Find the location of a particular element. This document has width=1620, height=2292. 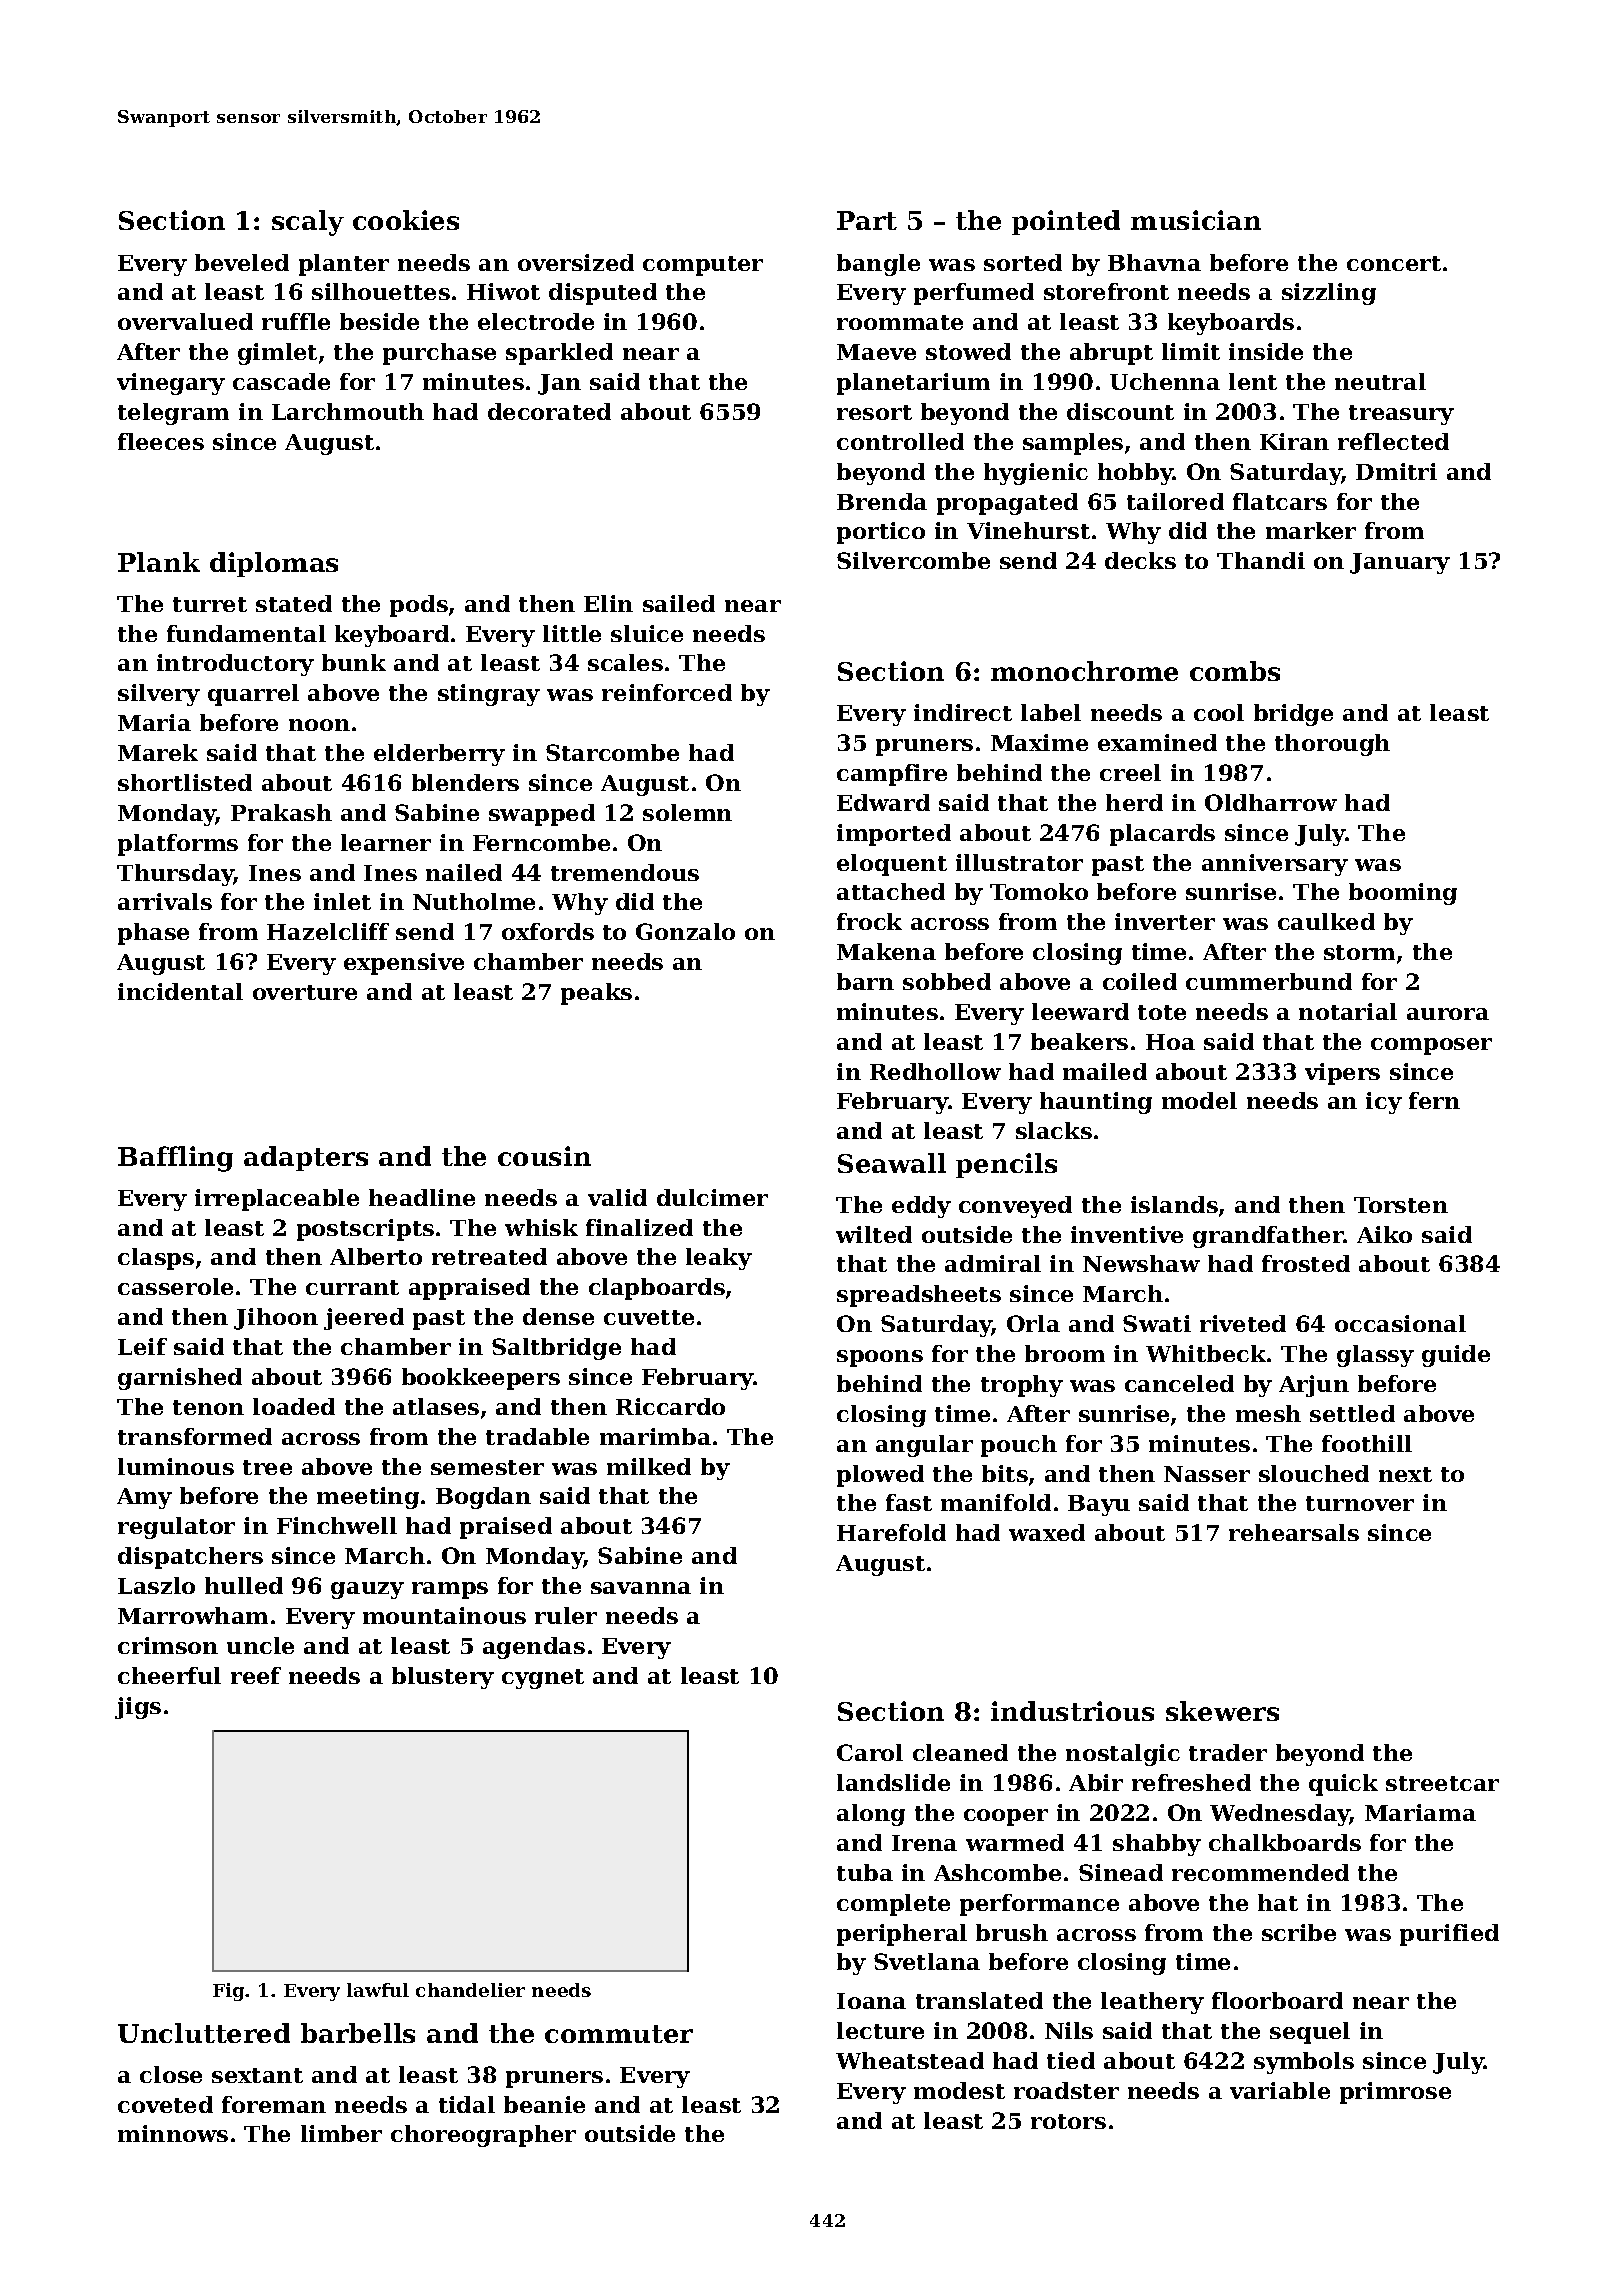

monochrome is located at coordinates (1084, 671).
